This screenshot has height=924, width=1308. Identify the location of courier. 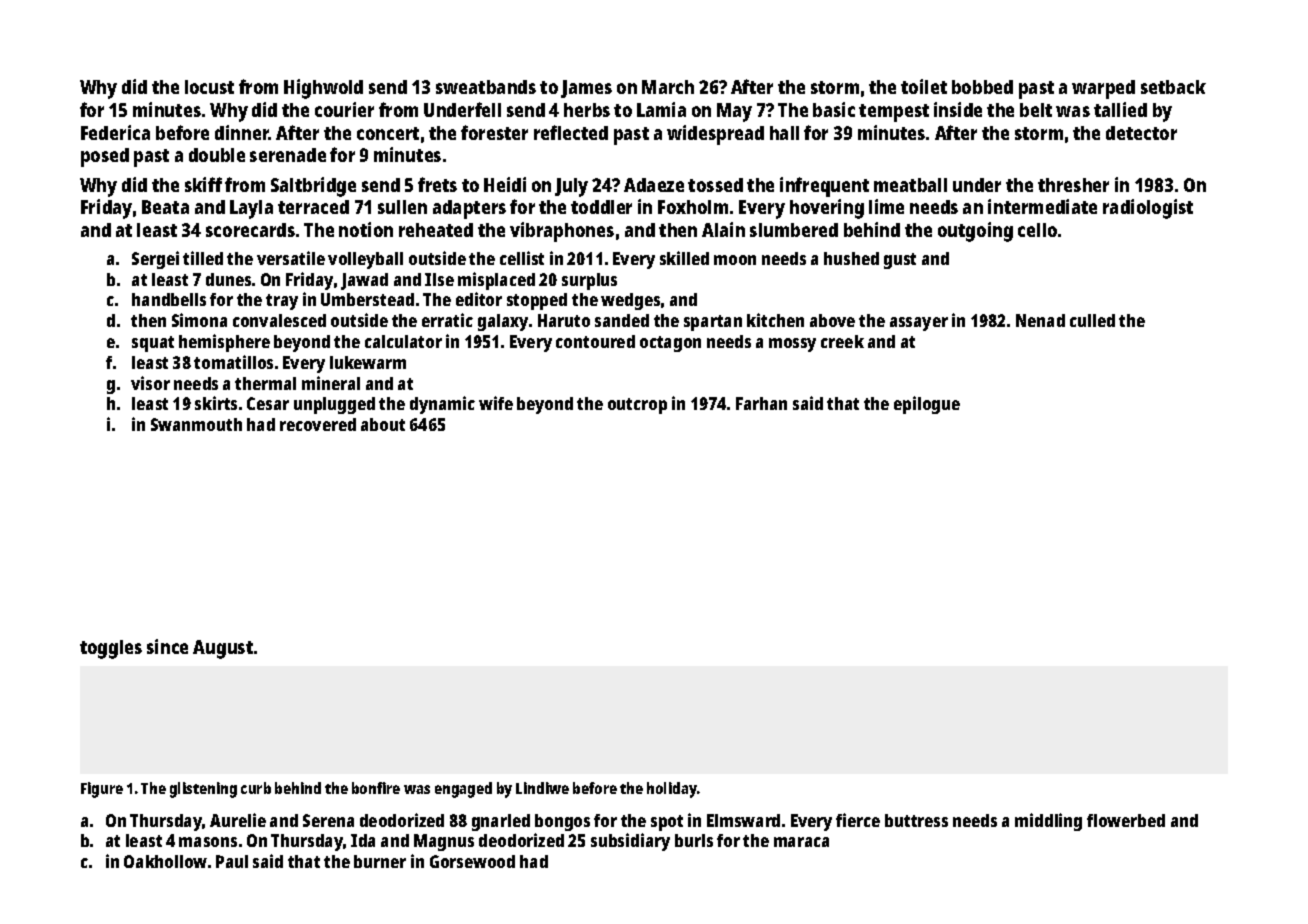
(344, 109).
